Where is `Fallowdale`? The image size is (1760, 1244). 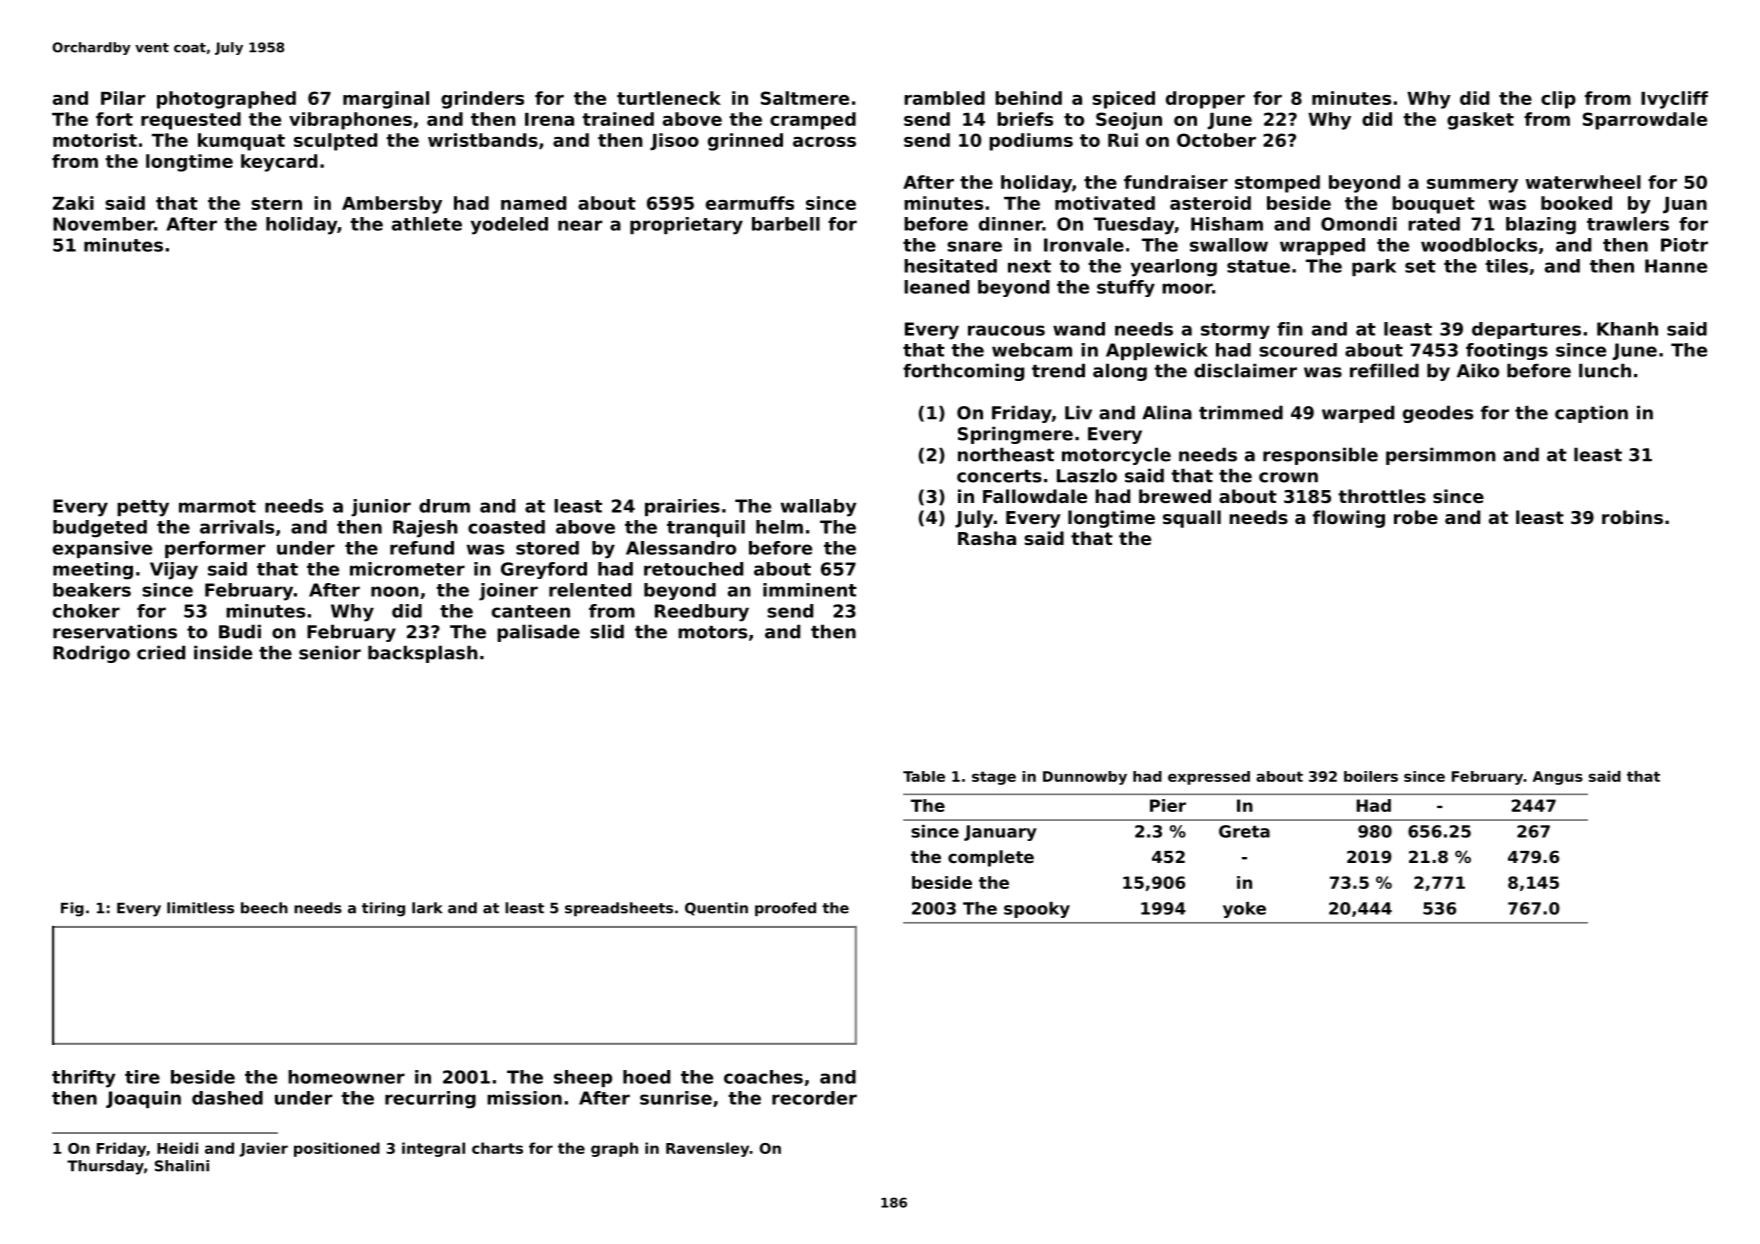 Fallowdale is located at coordinates (1035, 496).
